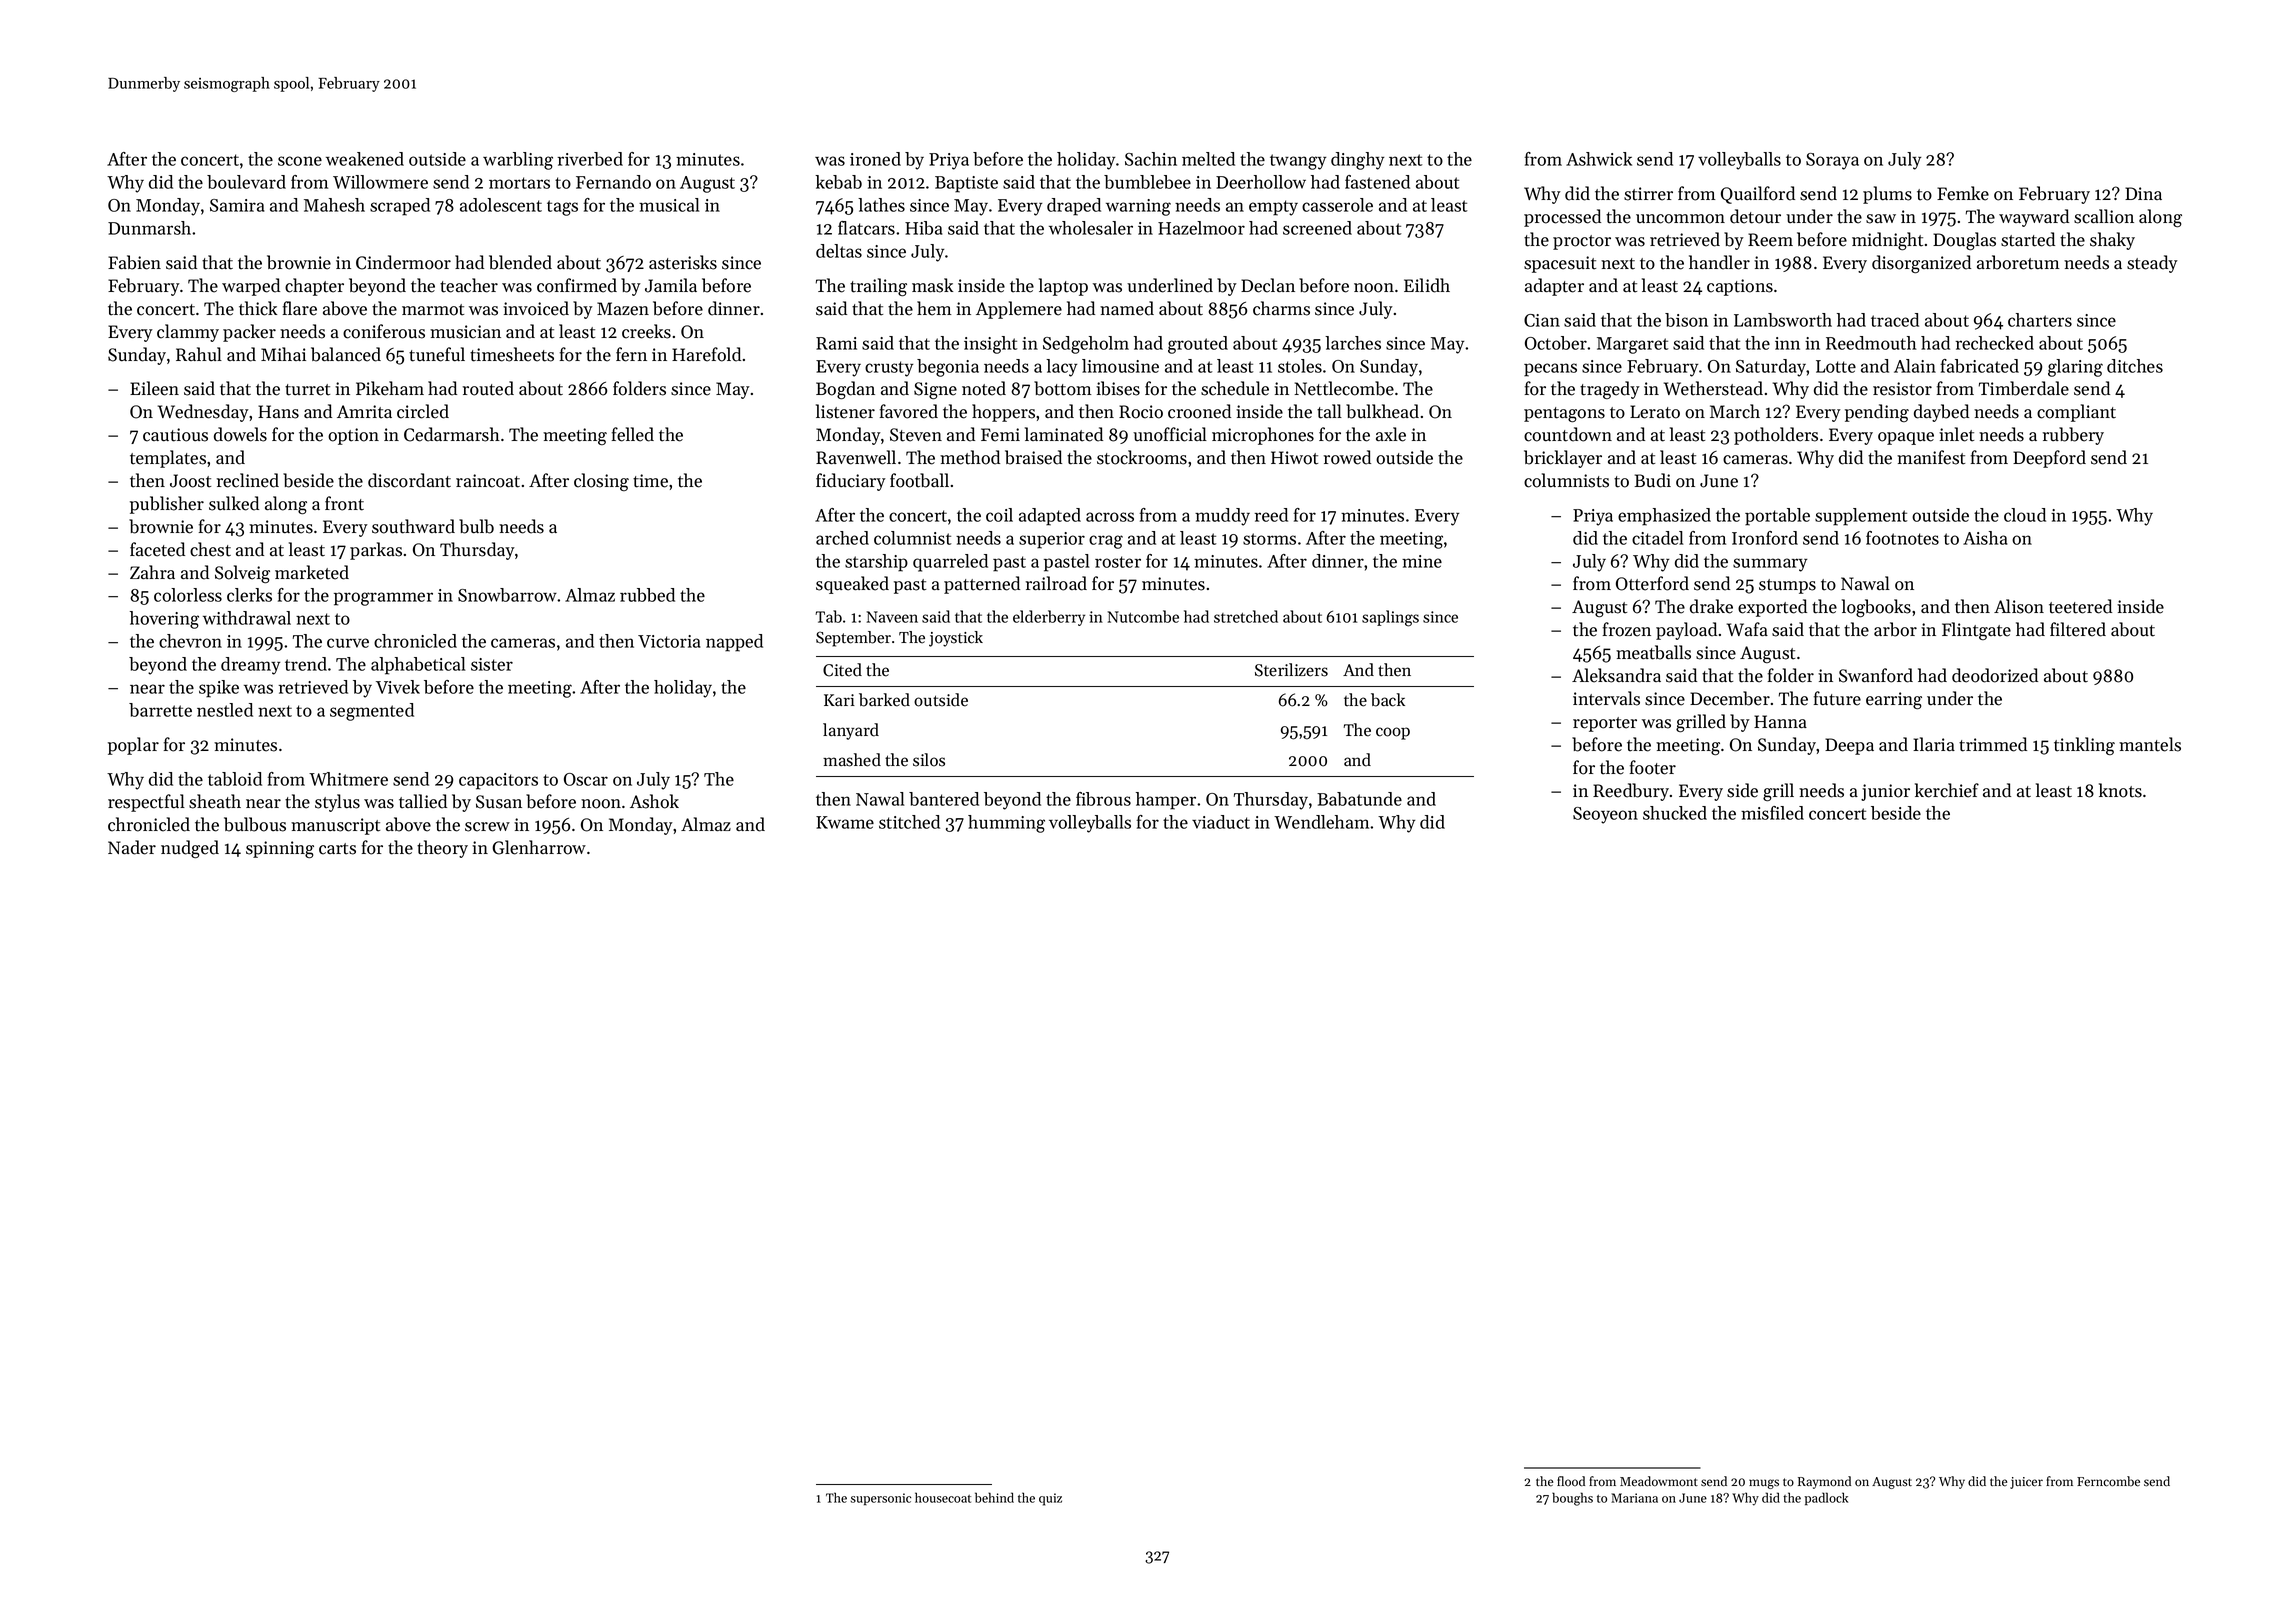  I want to click on parkas, so click(376, 551).
